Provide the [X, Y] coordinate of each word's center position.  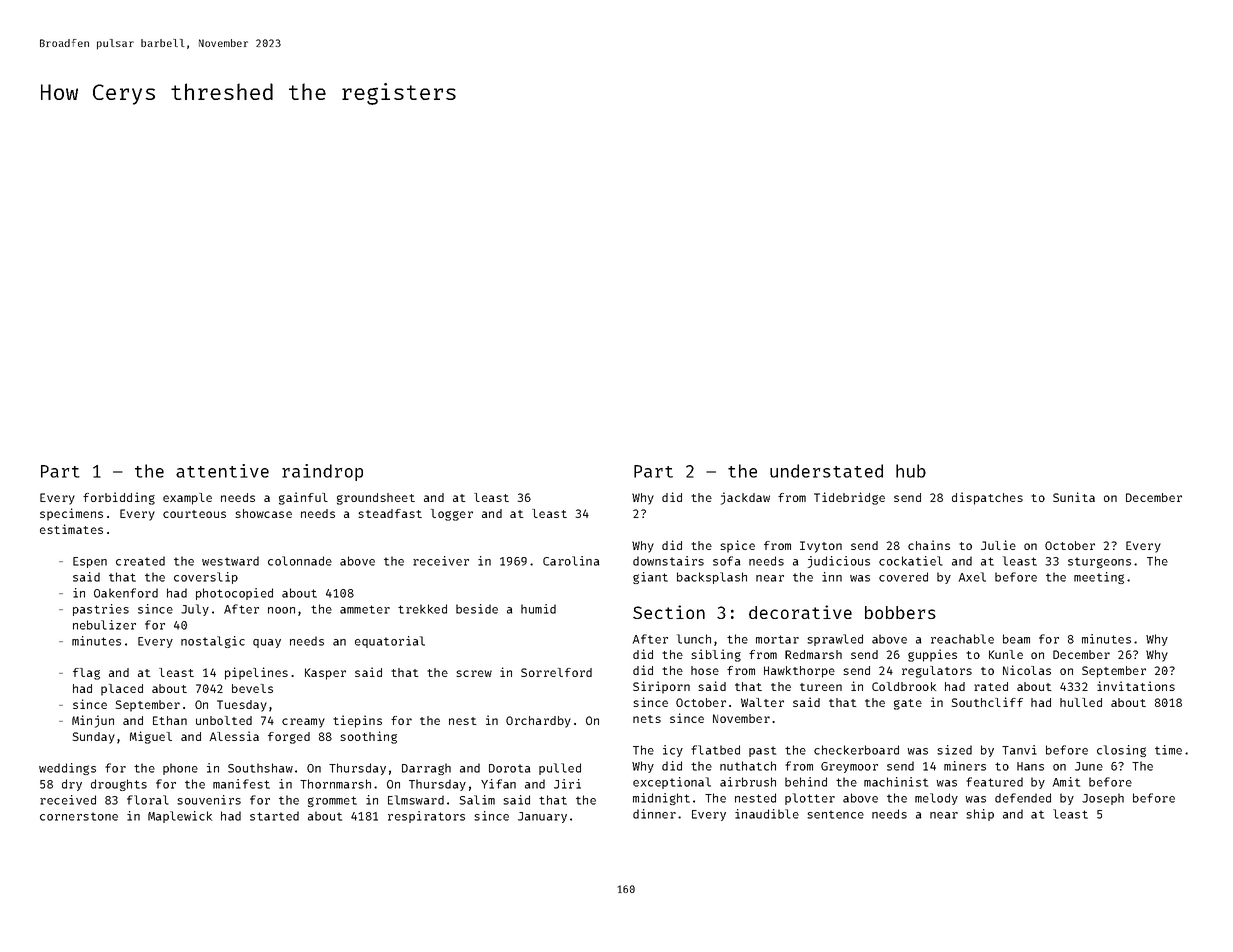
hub [911, 471]
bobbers [900, 612]
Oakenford [126, 593]
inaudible [767, 814]
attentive [222, 471]
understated [826, 471]
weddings [67, 769]
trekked [422, 609]
